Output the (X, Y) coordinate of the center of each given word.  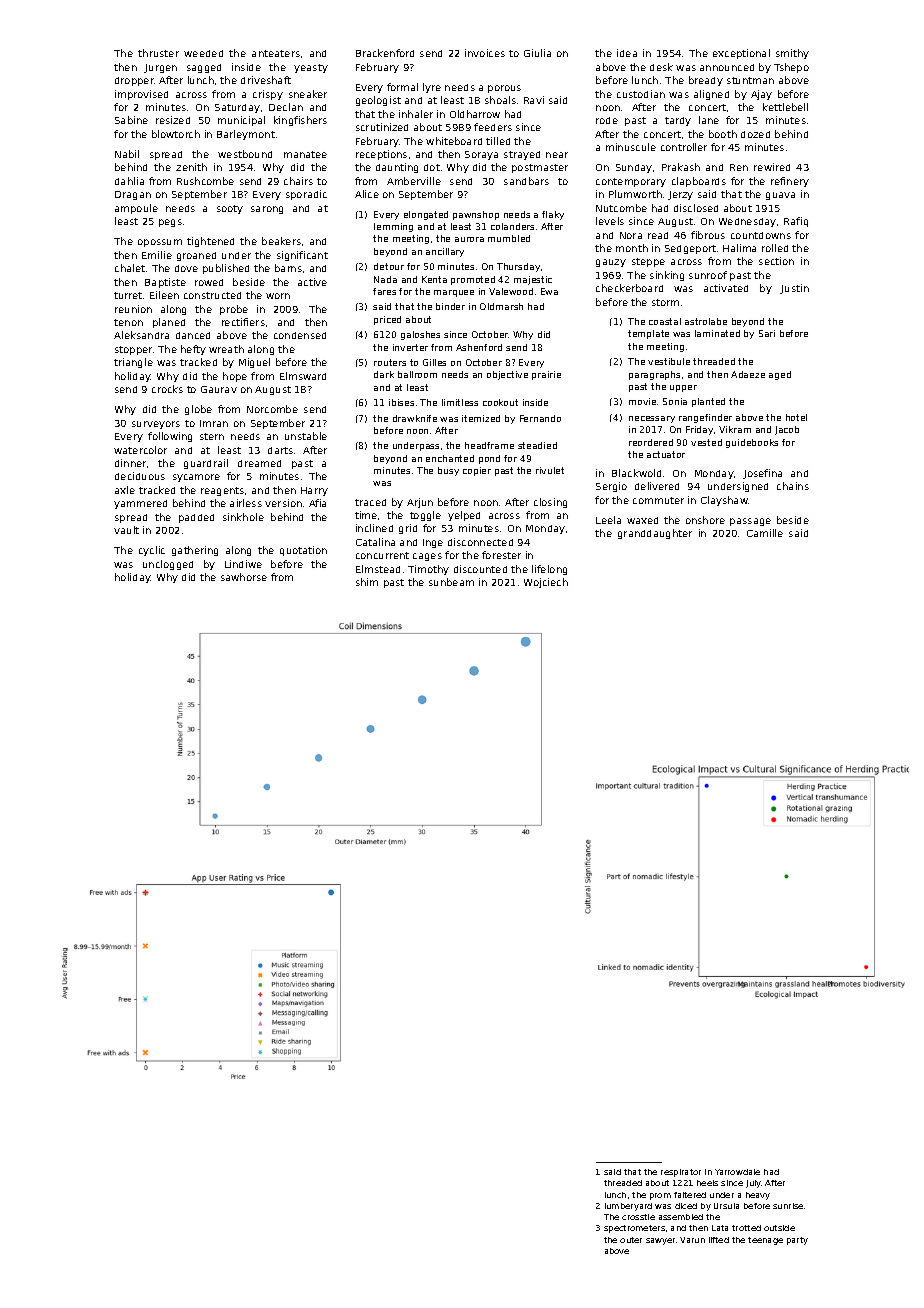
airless (246, 503)
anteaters (276, 53)
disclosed (696, 208)
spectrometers (634, 1229)
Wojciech (546, 583)
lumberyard (628, 1207)
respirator (681, 1173)
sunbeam (451, 582)
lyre (432, 88)
